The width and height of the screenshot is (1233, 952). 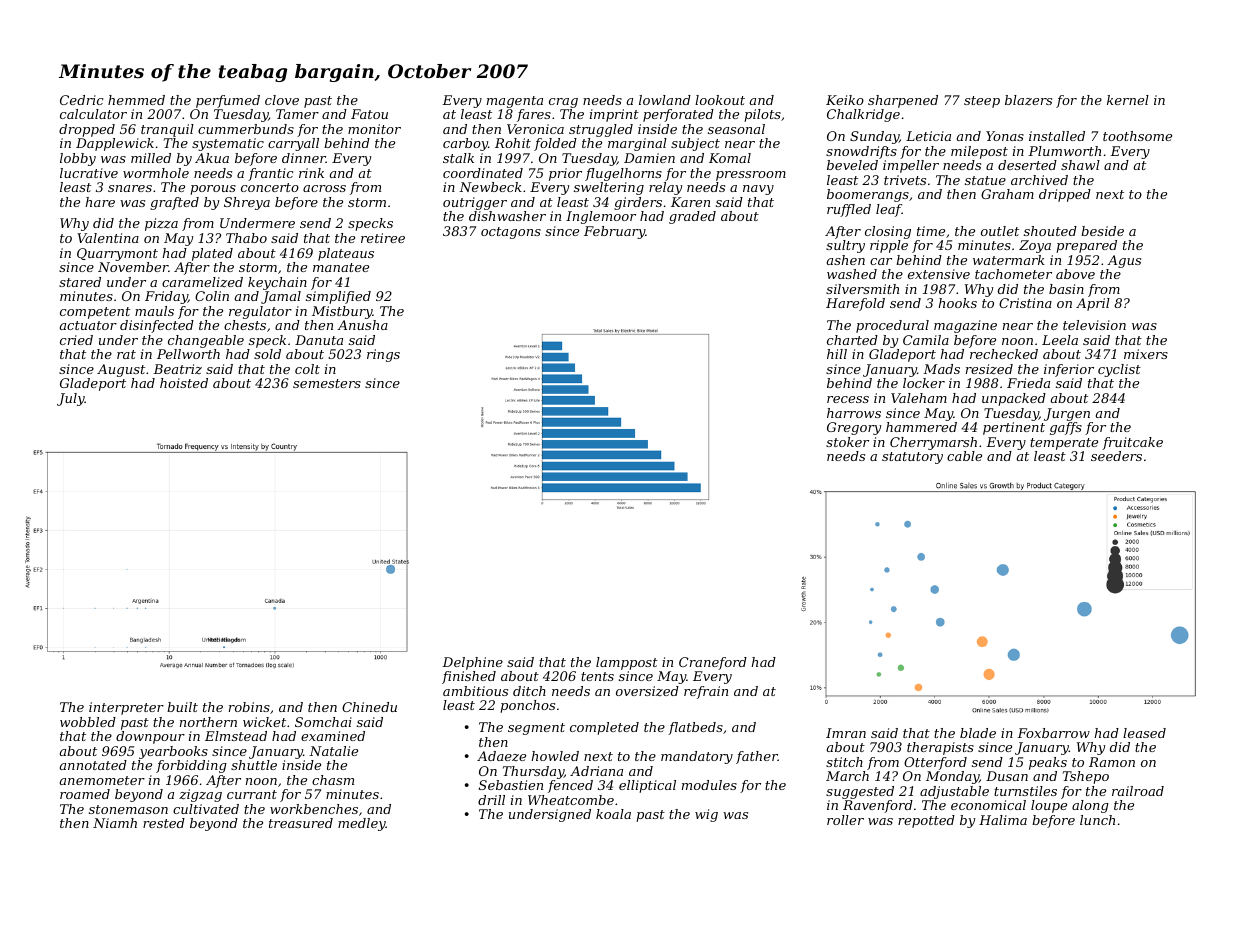 What do you see at coordinates (1132, 443) in the screenshot?
I see `fruitcake` at bounding box center [1132, 443].
